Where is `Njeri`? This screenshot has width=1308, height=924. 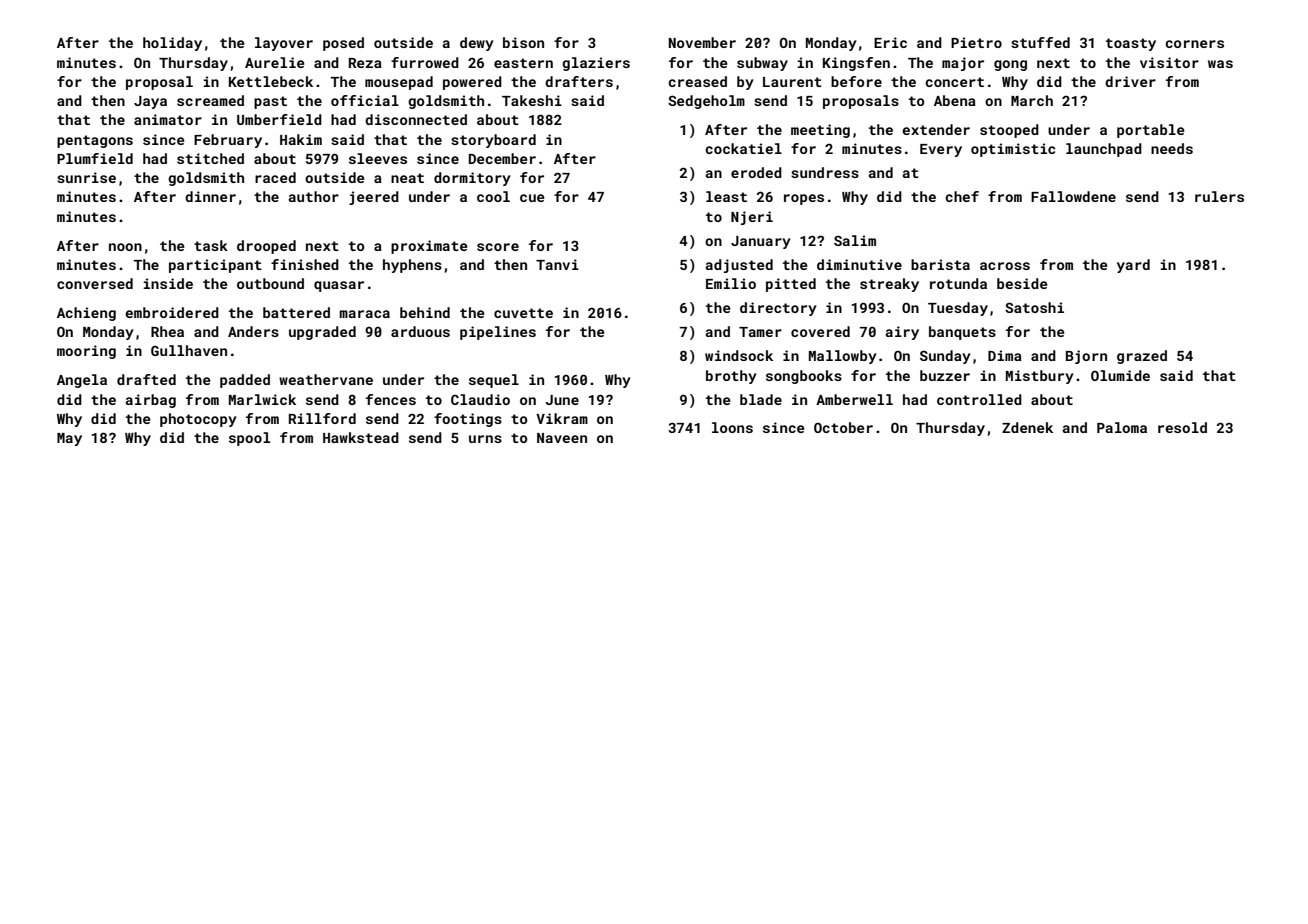
Njeri is located at coordinates (752, 218).
